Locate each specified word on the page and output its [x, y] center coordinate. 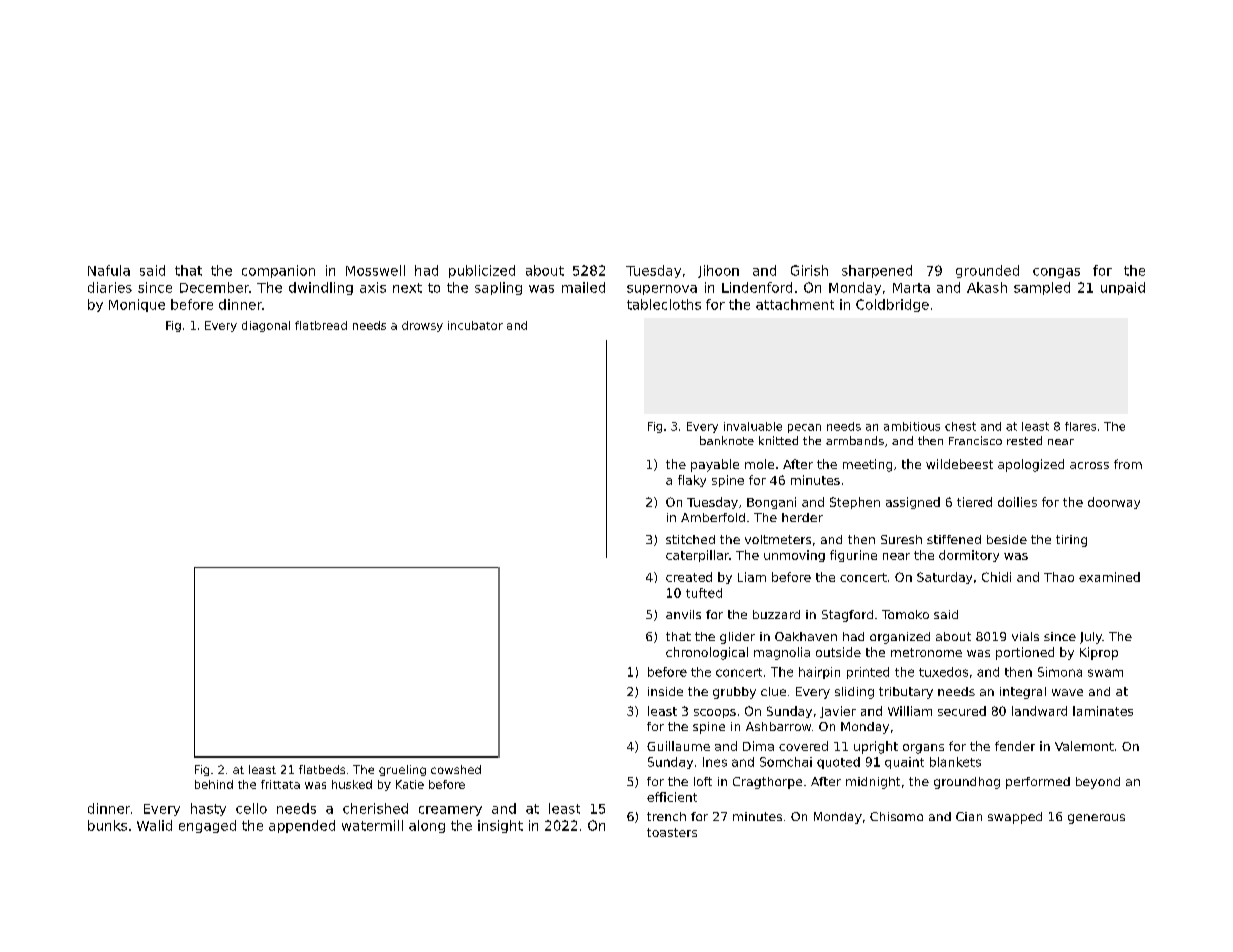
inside [665, 691]
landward [1039, 711]
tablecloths [664, 304]
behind [214, 784]
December [214, 287]
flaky [692, 481]
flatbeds [322, 769]
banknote [727, 440]
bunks [107, 825]
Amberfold [713, 517]
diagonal [266, 326]
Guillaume [678, 746]
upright [876, 747]
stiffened [954, 539]
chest [960, 426]
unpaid [1123, 288]
